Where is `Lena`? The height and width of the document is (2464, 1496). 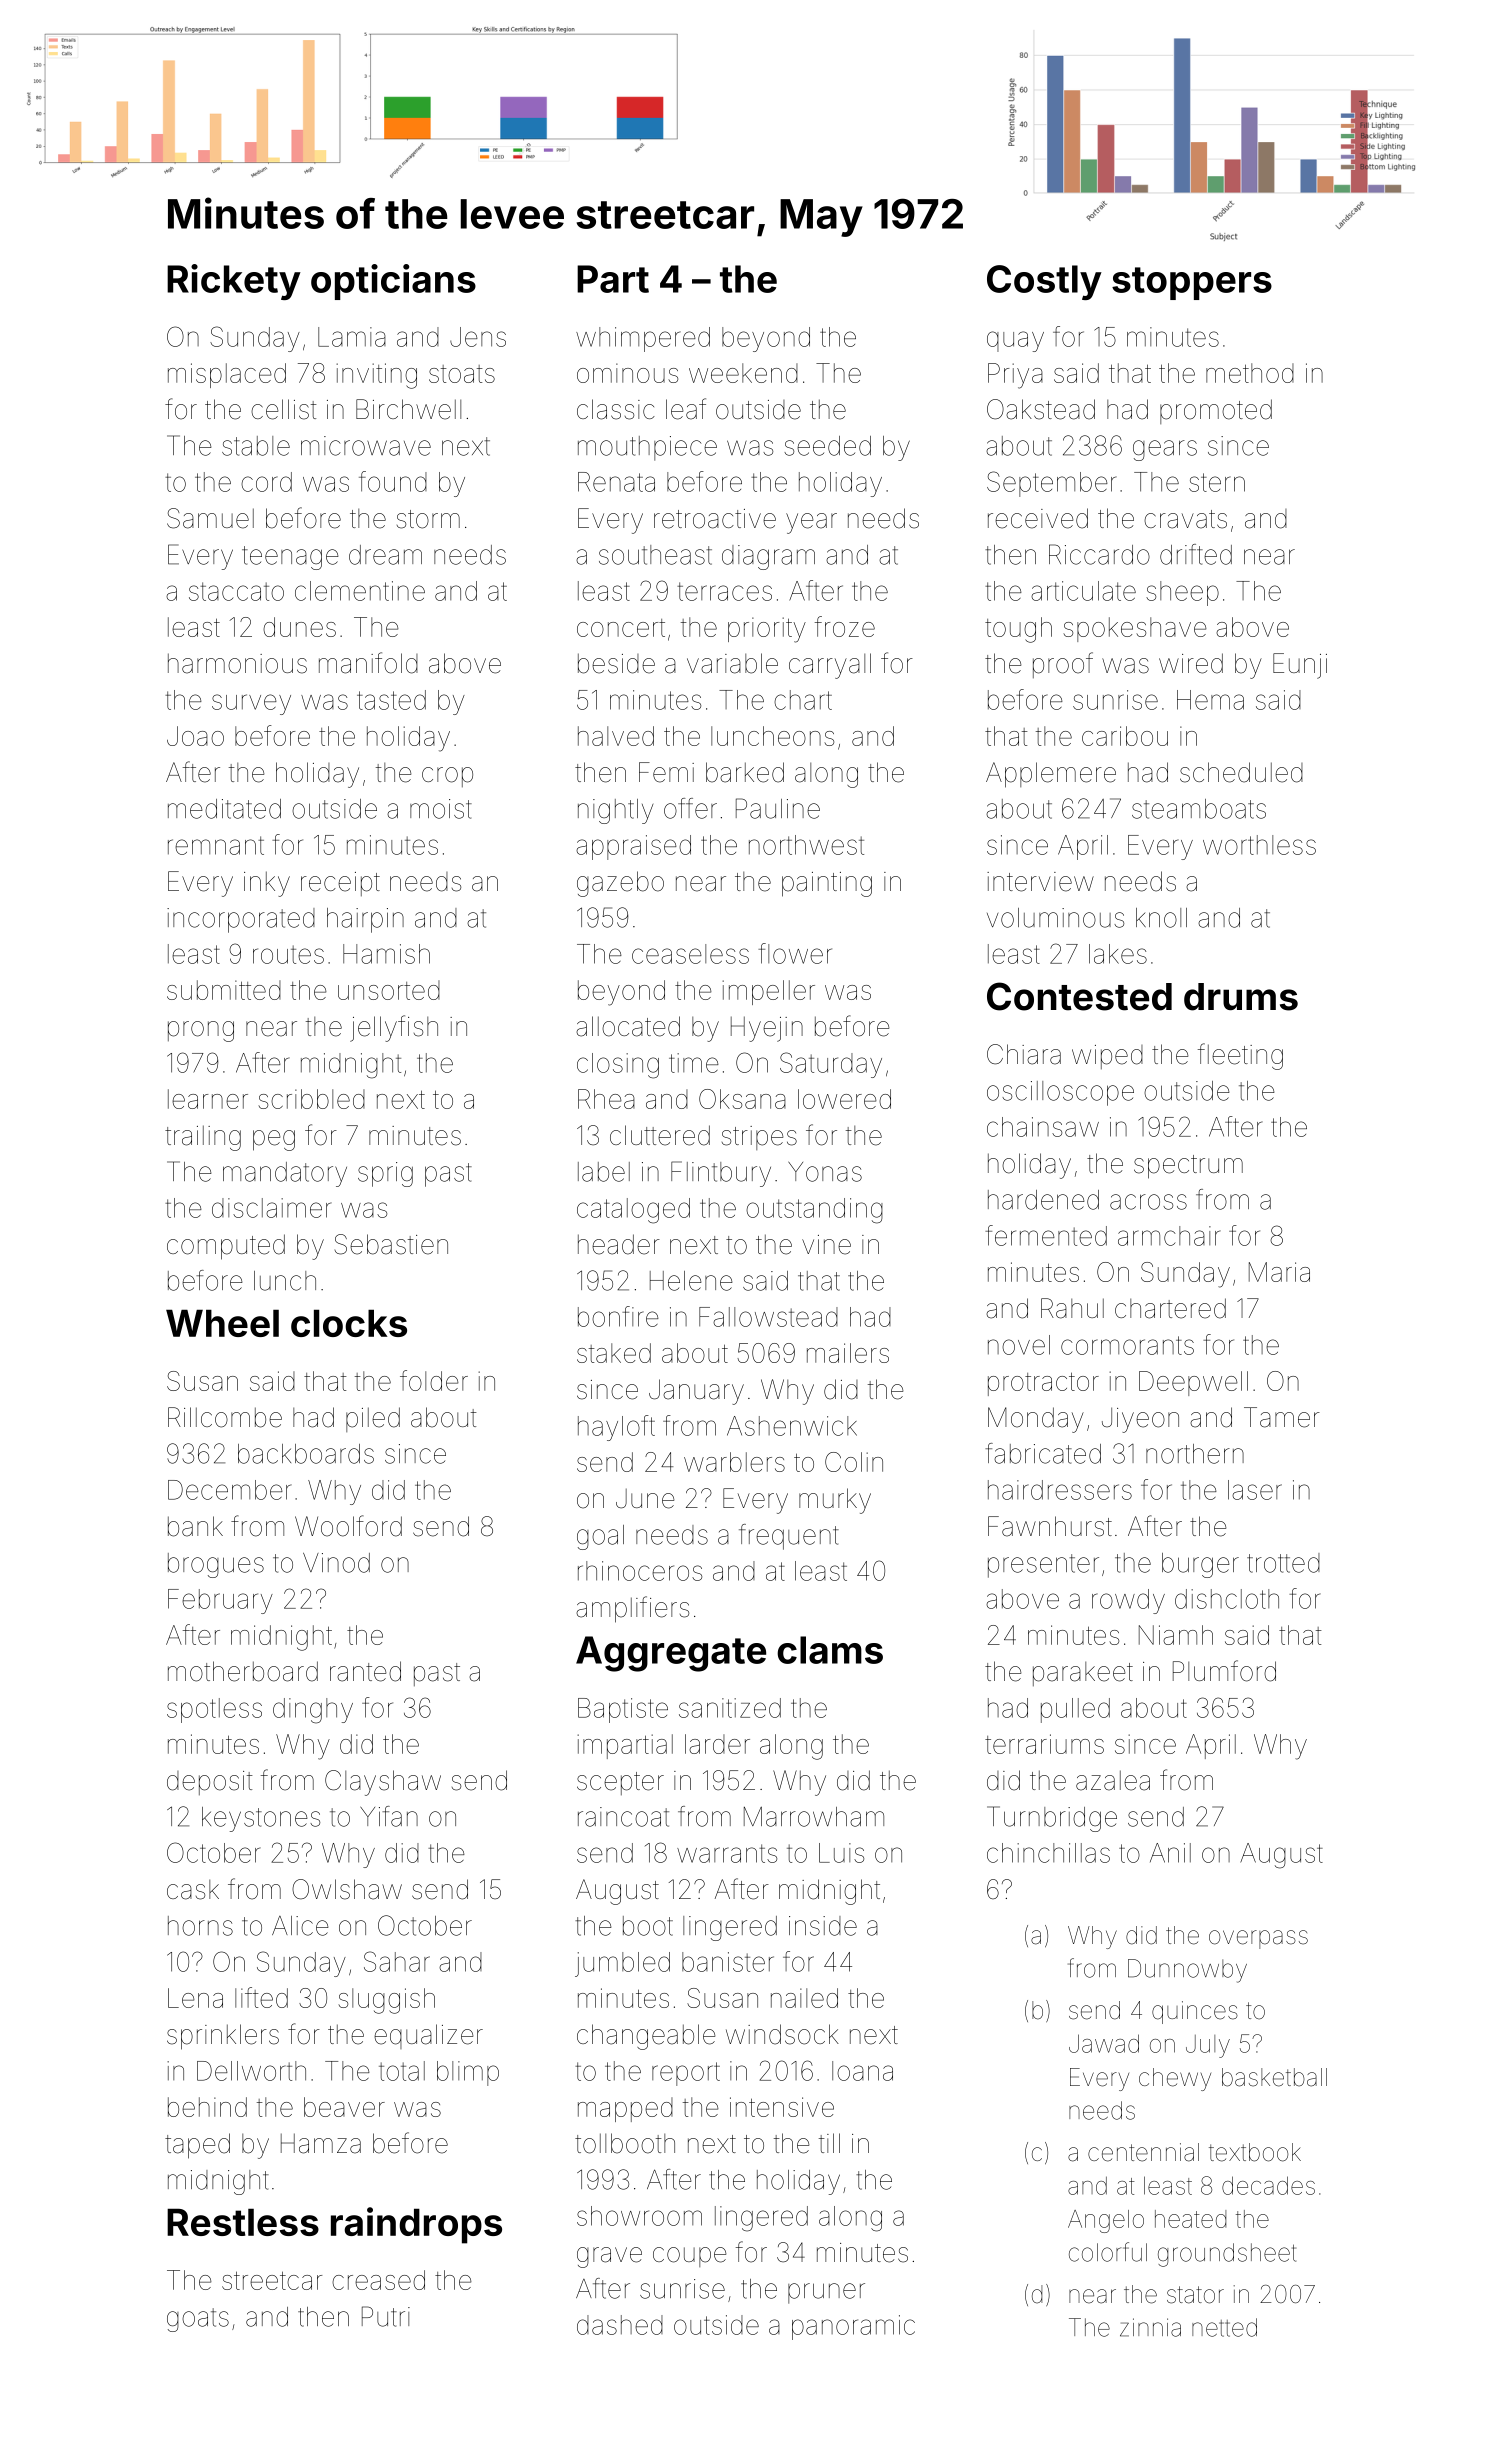
Lena is located at coordinates (195, 1998).
